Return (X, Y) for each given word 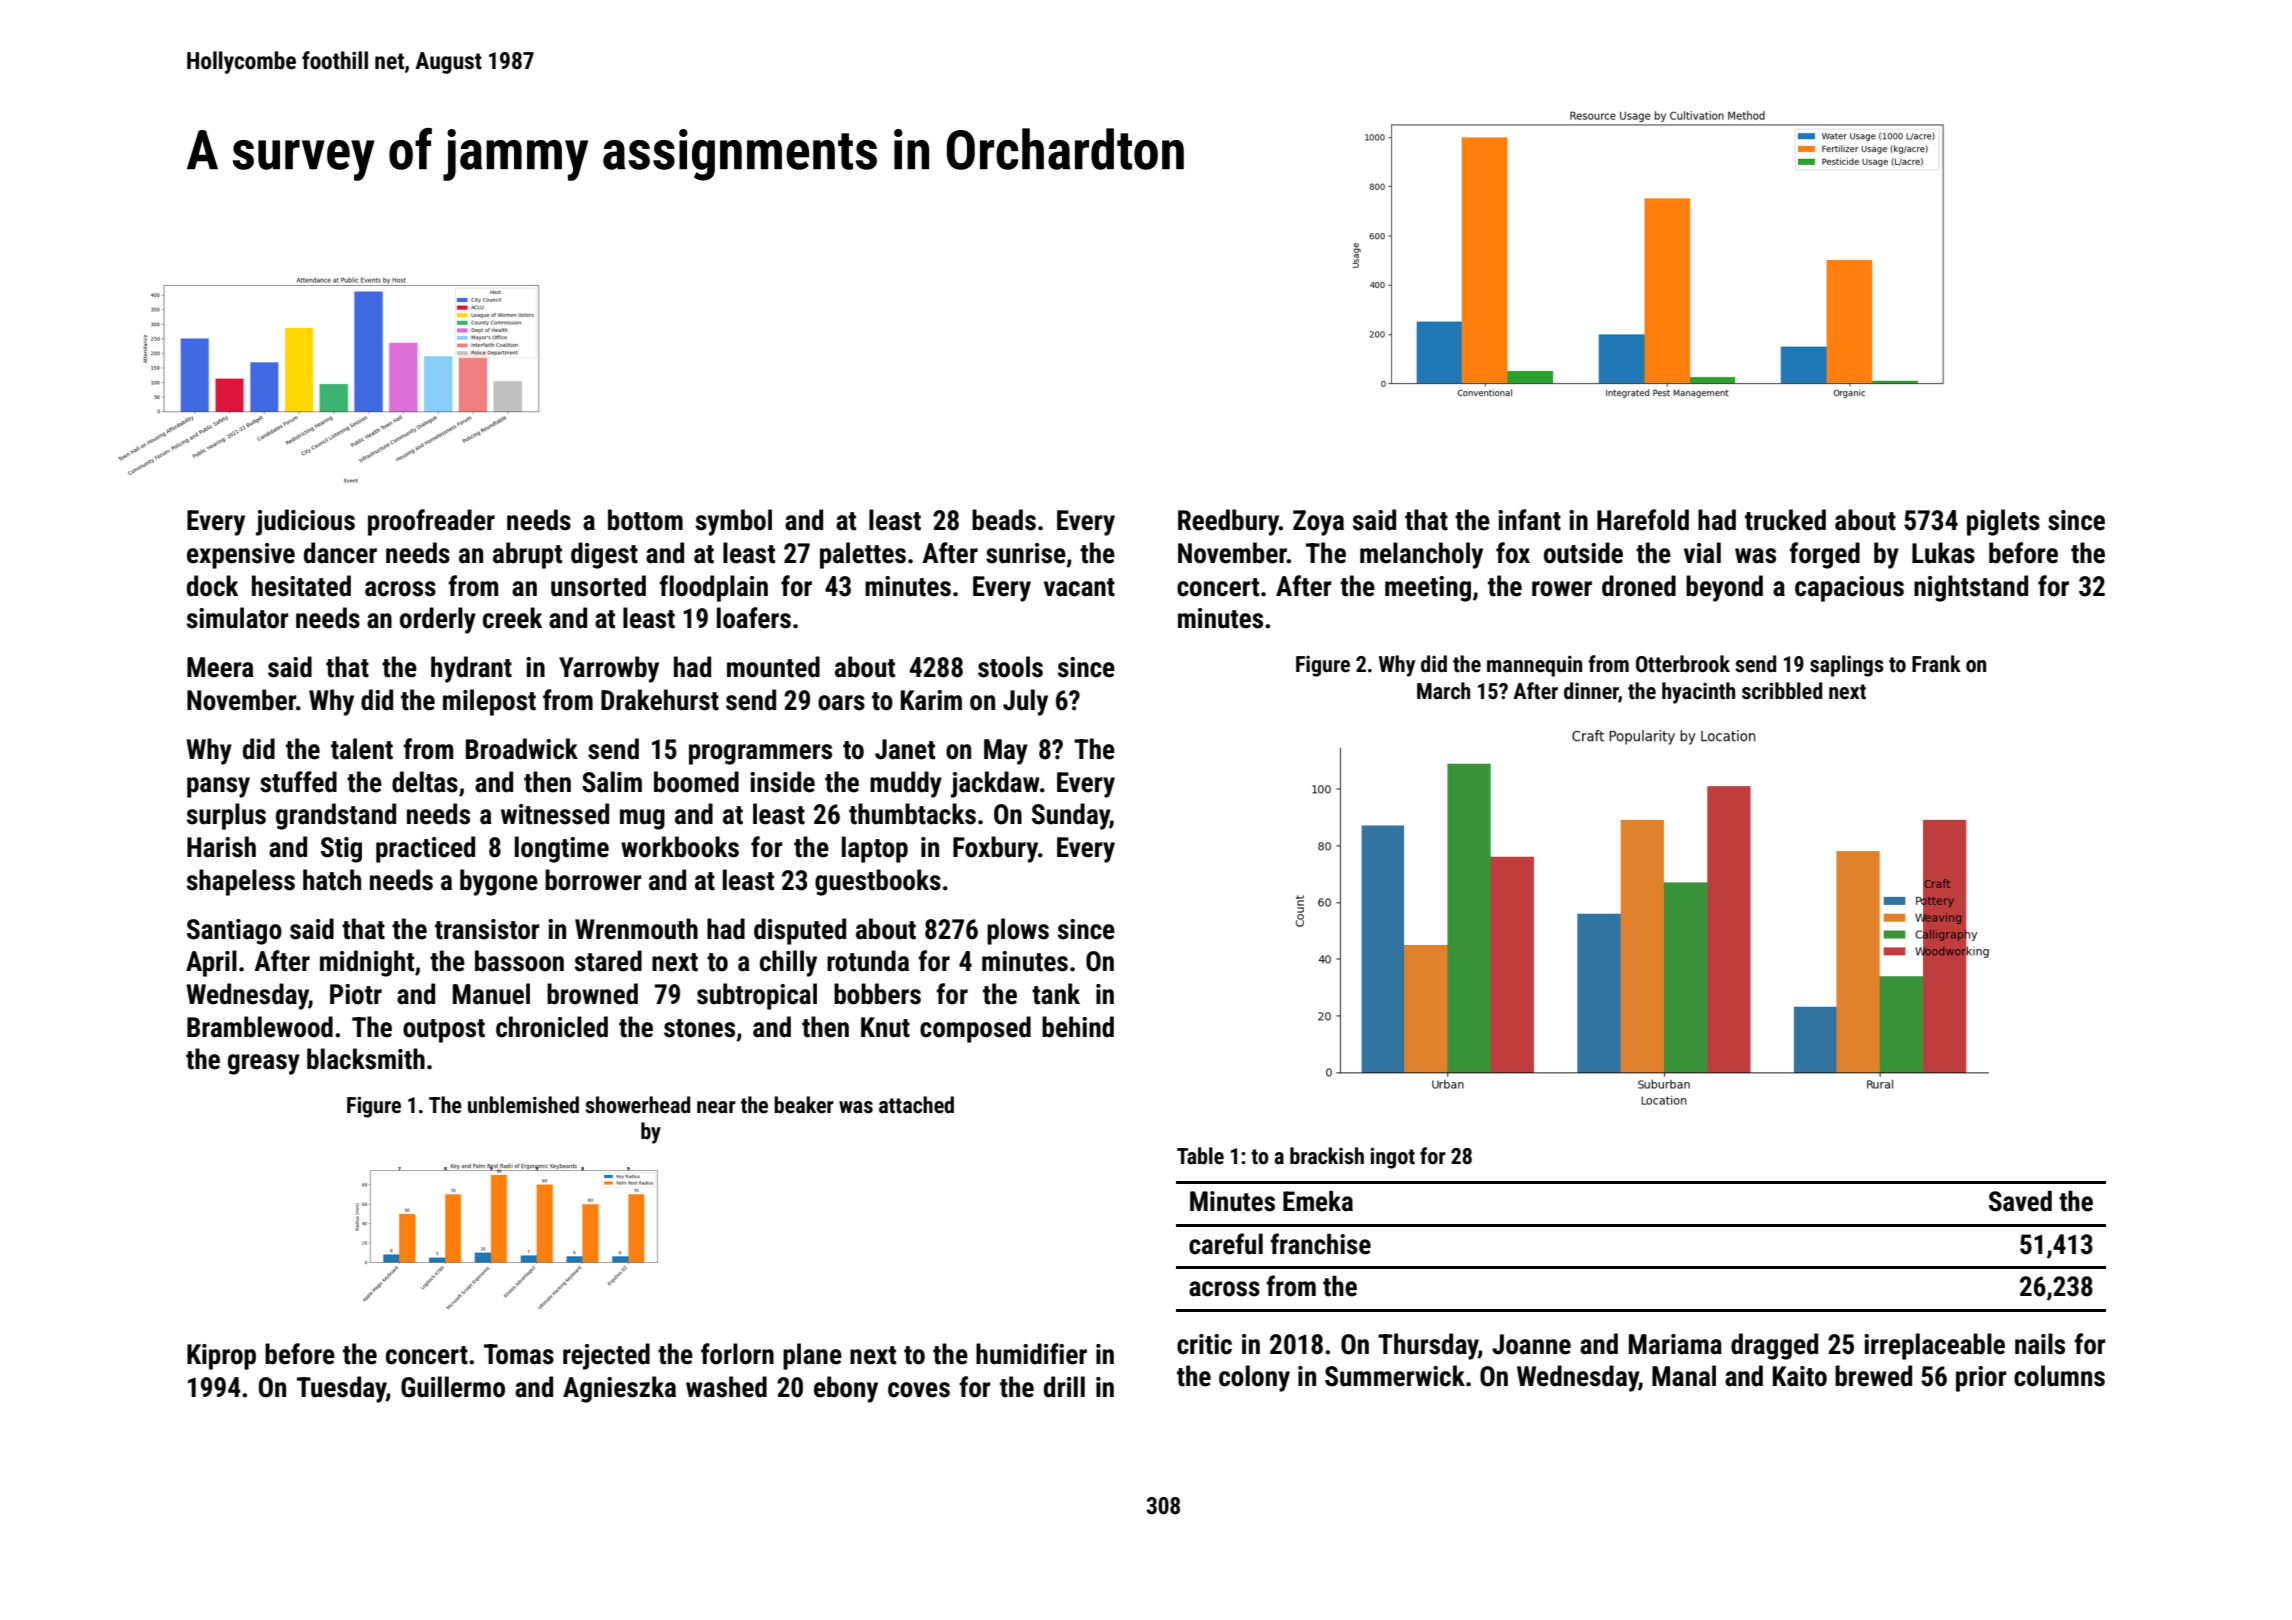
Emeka (1318, 1201)
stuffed (298, 782)
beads (1004, 520)
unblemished (523, 1105)
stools (1010, 667)
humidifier (1031, 1354)
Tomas (519, 1354)
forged (1824, 555)
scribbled (1782, 691)
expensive (241, 556)
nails (2040, 1344)
